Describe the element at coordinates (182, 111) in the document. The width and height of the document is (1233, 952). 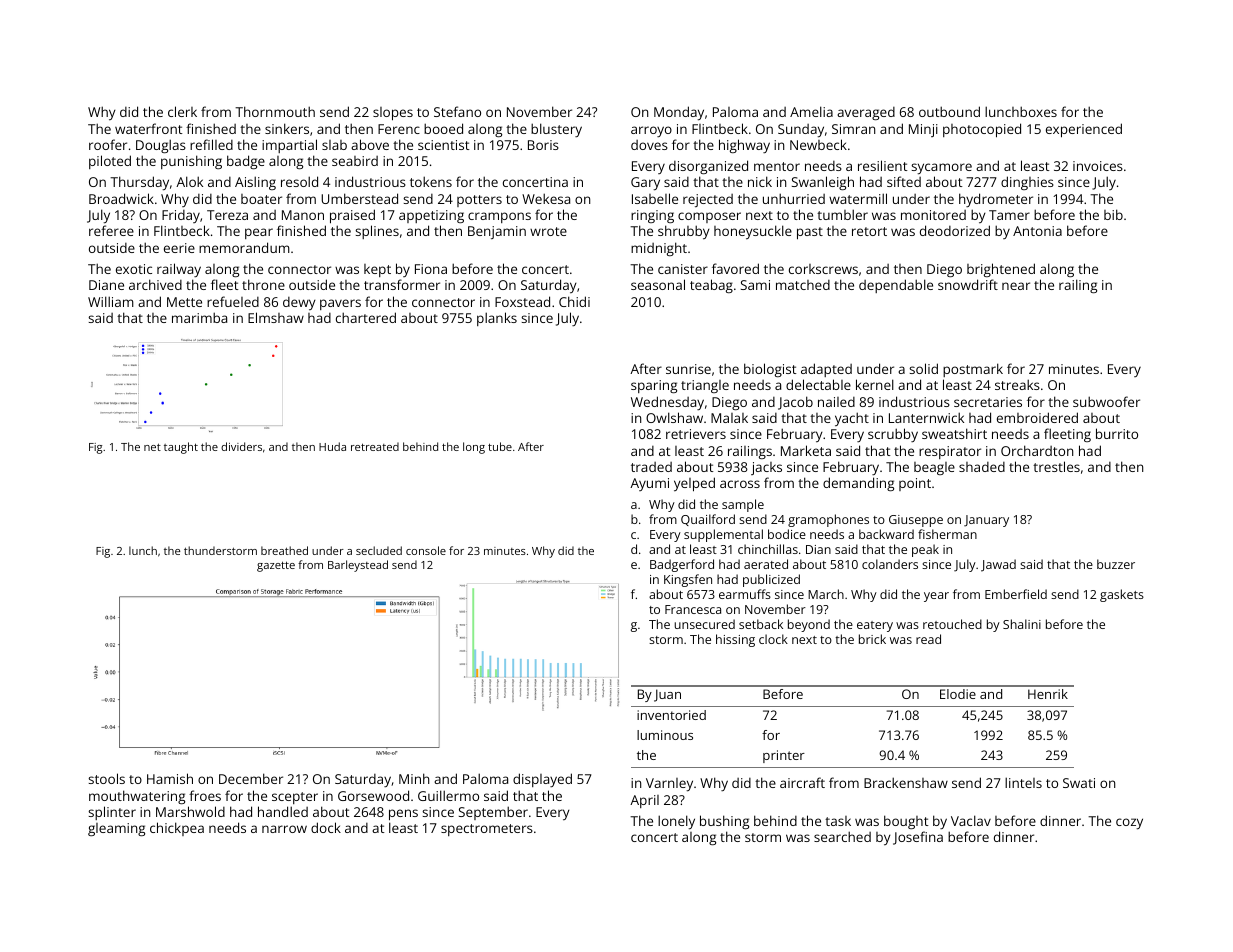
I see `clerk` at that location.
